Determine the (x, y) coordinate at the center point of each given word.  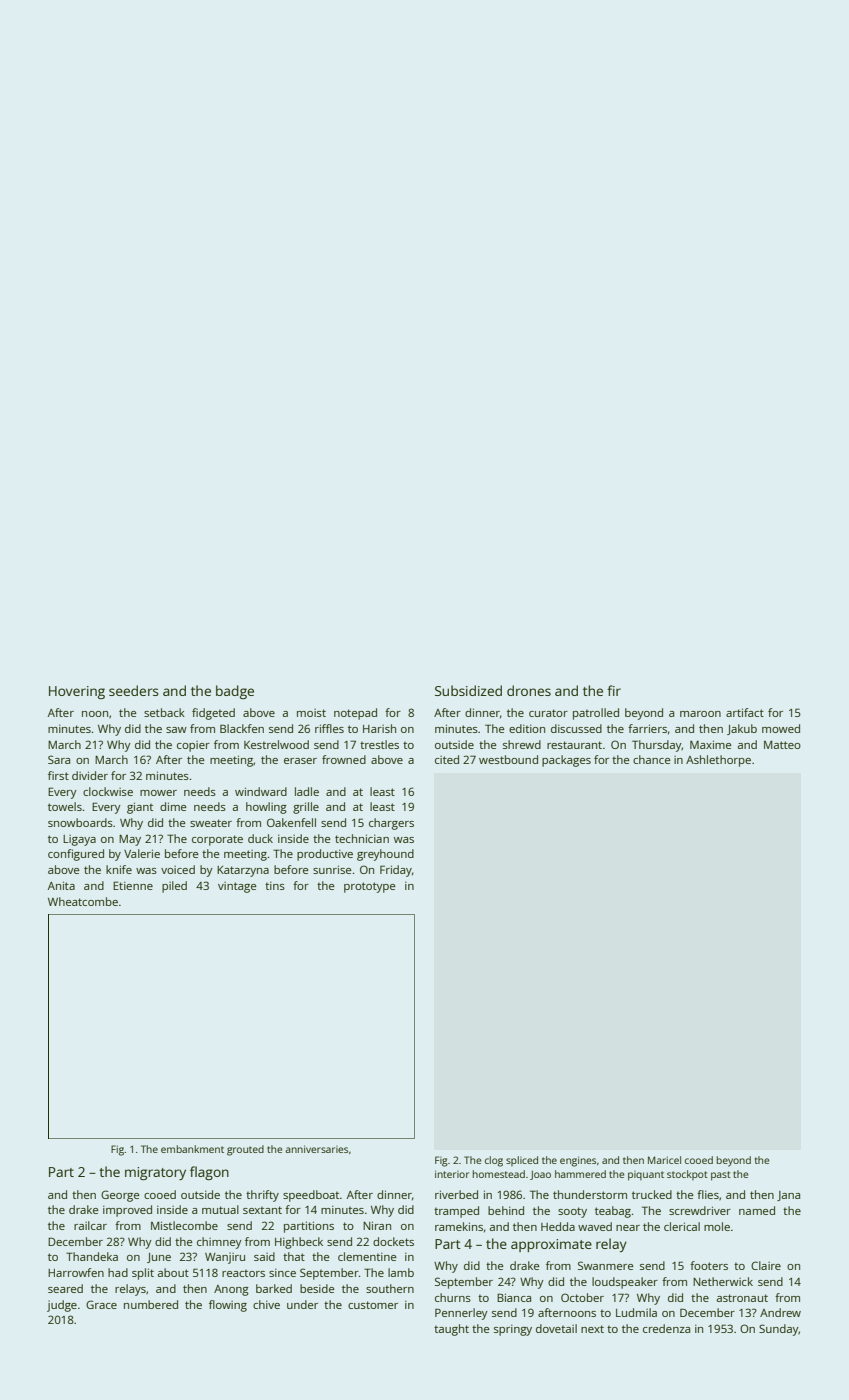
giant (140, 808)
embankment (192, 1149)
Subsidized (468, 690)
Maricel (664, 1160)
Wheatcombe (83, 901)
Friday (396, 871)
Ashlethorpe (718, 761)
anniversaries (316, 1149)
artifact (745, 712)
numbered (151, 1304)
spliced (522, 1161)
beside (317, 1288)
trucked (652, 1194)
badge (235, 692)
